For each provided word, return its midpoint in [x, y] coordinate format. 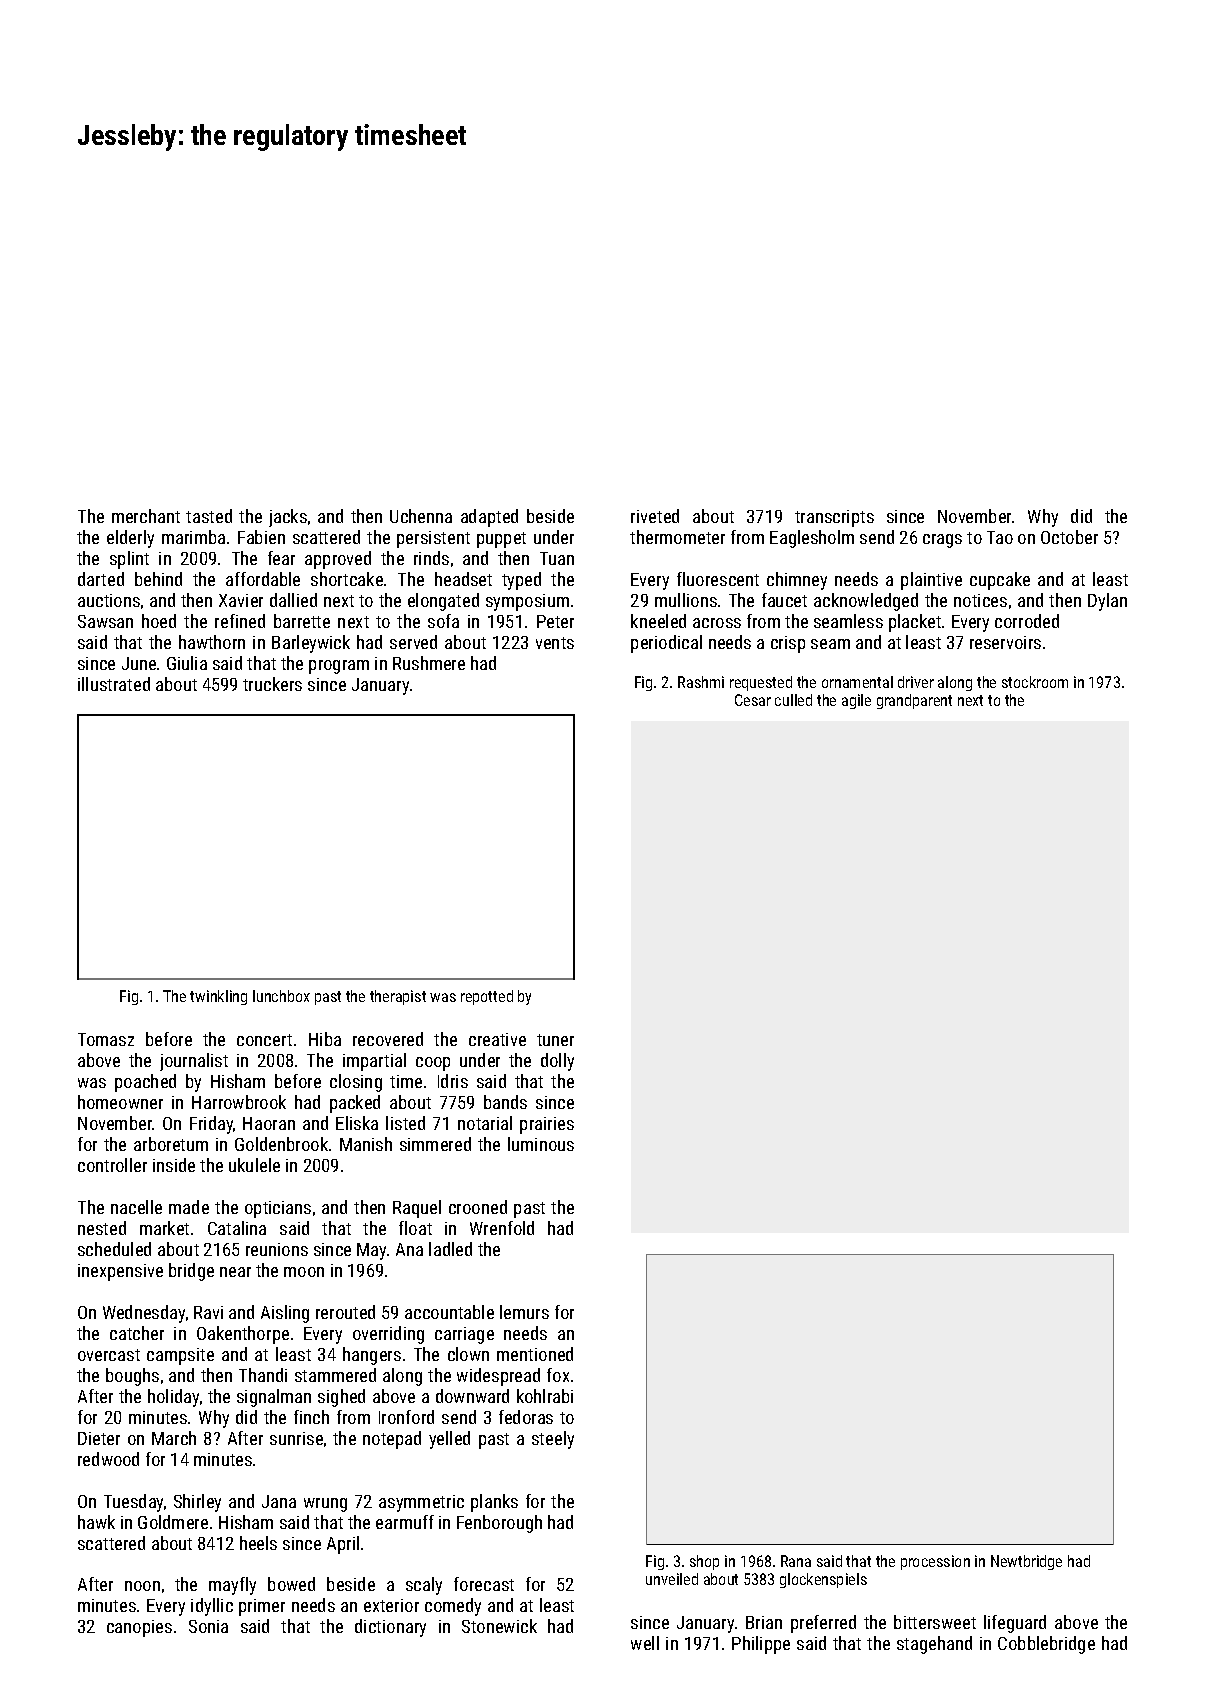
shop [704, 1562]
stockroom [1035, 682]
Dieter [99, 1438]
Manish [366, 1144]
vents [555, 643]
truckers [272, 684]
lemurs [524, 1312]
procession [935, 1562]
